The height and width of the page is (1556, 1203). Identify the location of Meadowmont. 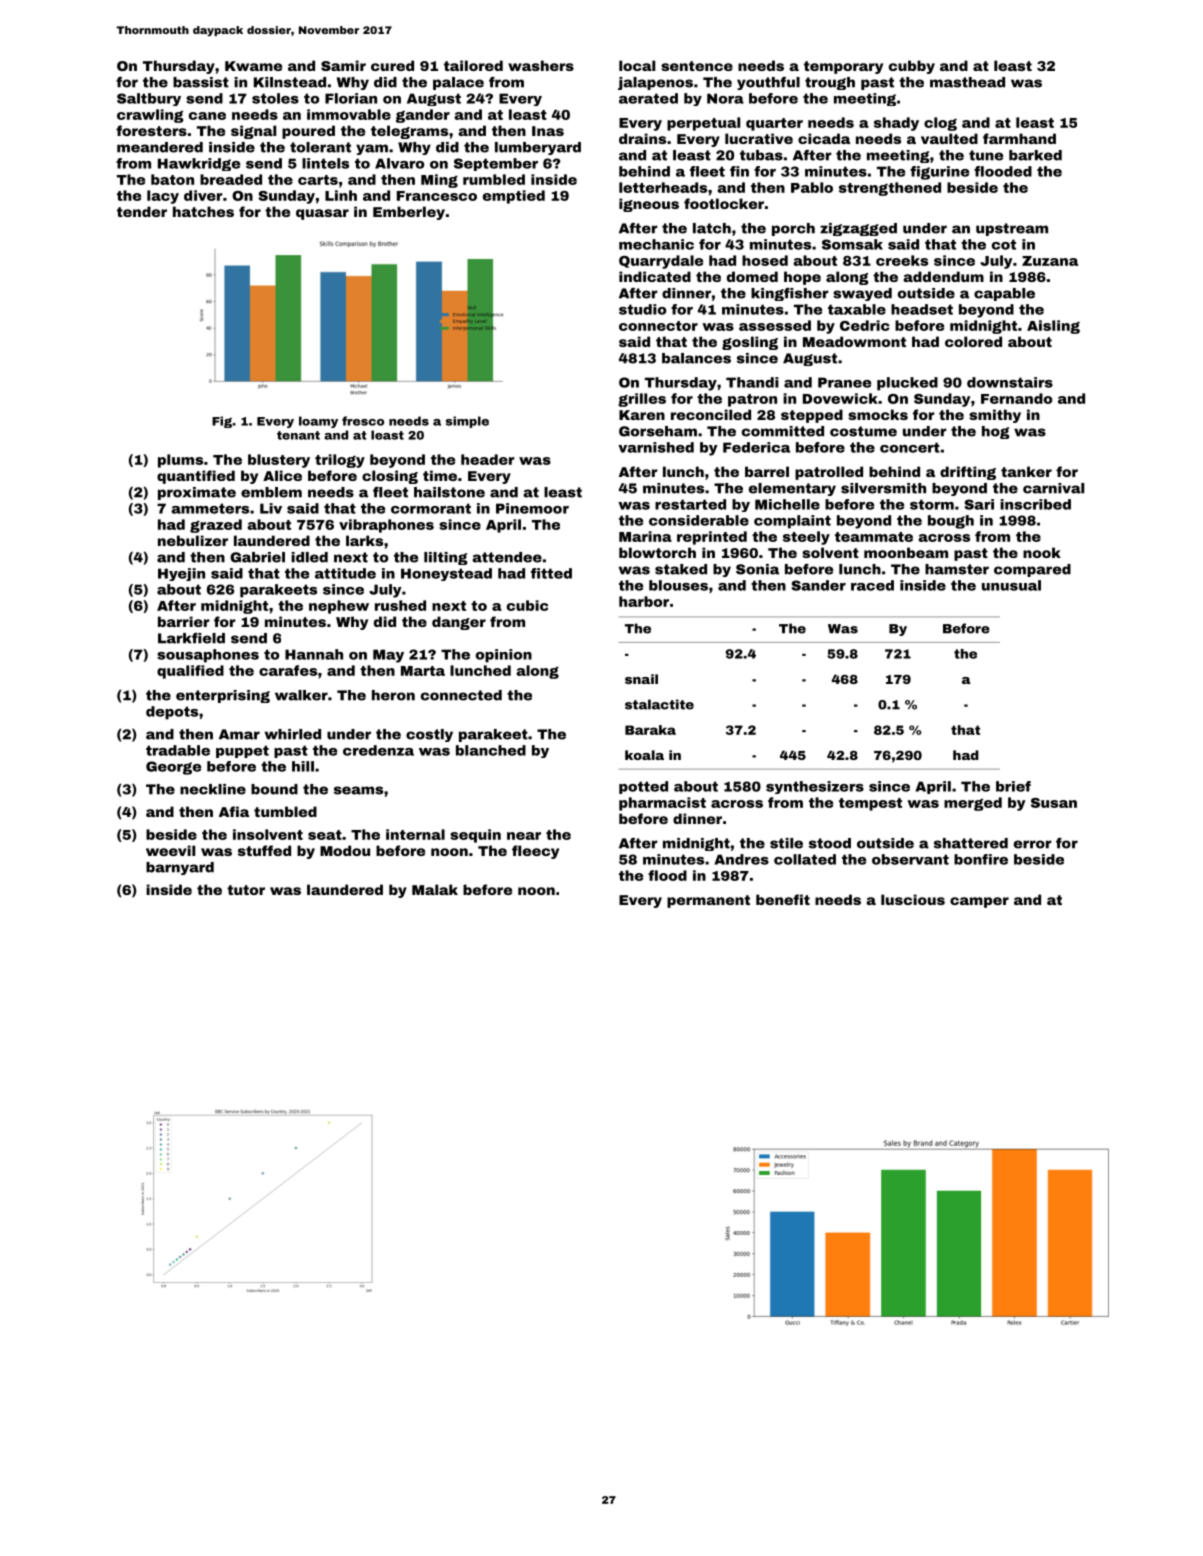
(854, 341).
